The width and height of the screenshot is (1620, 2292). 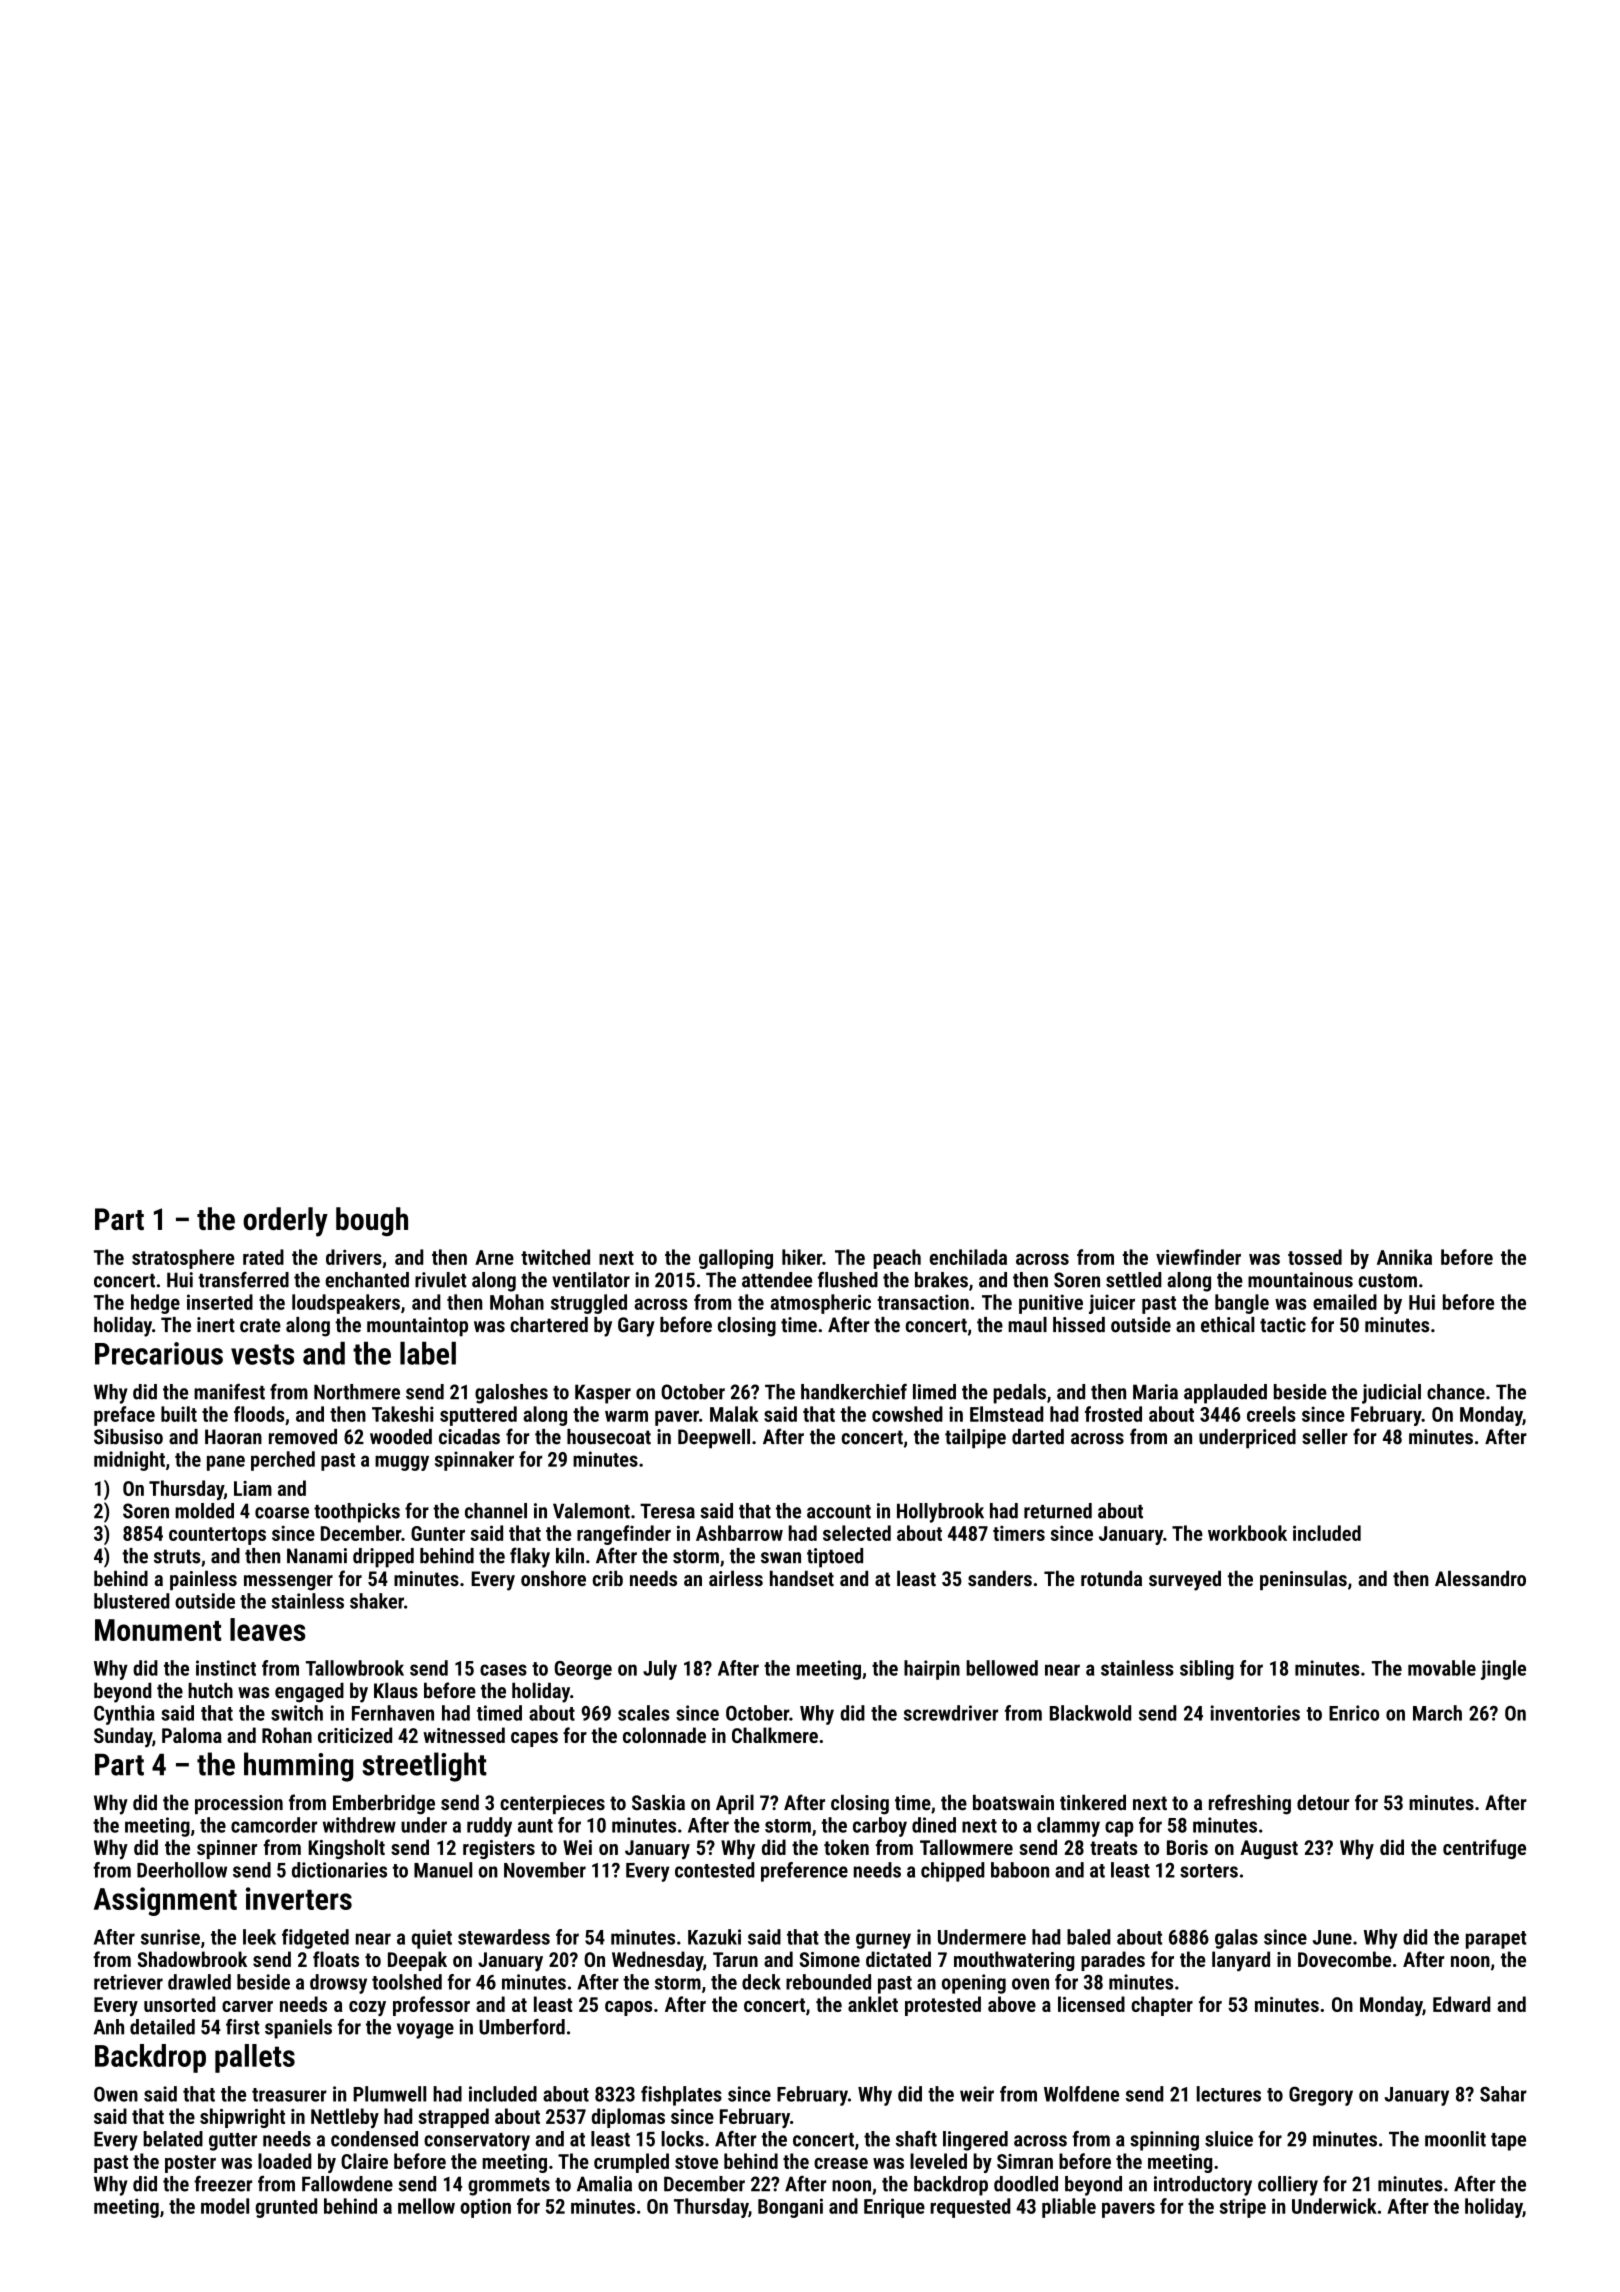 What do you see at coordinates (828, 1982) in the screenshot?
I see `rebounded` at bounding box center [828, 1982].
